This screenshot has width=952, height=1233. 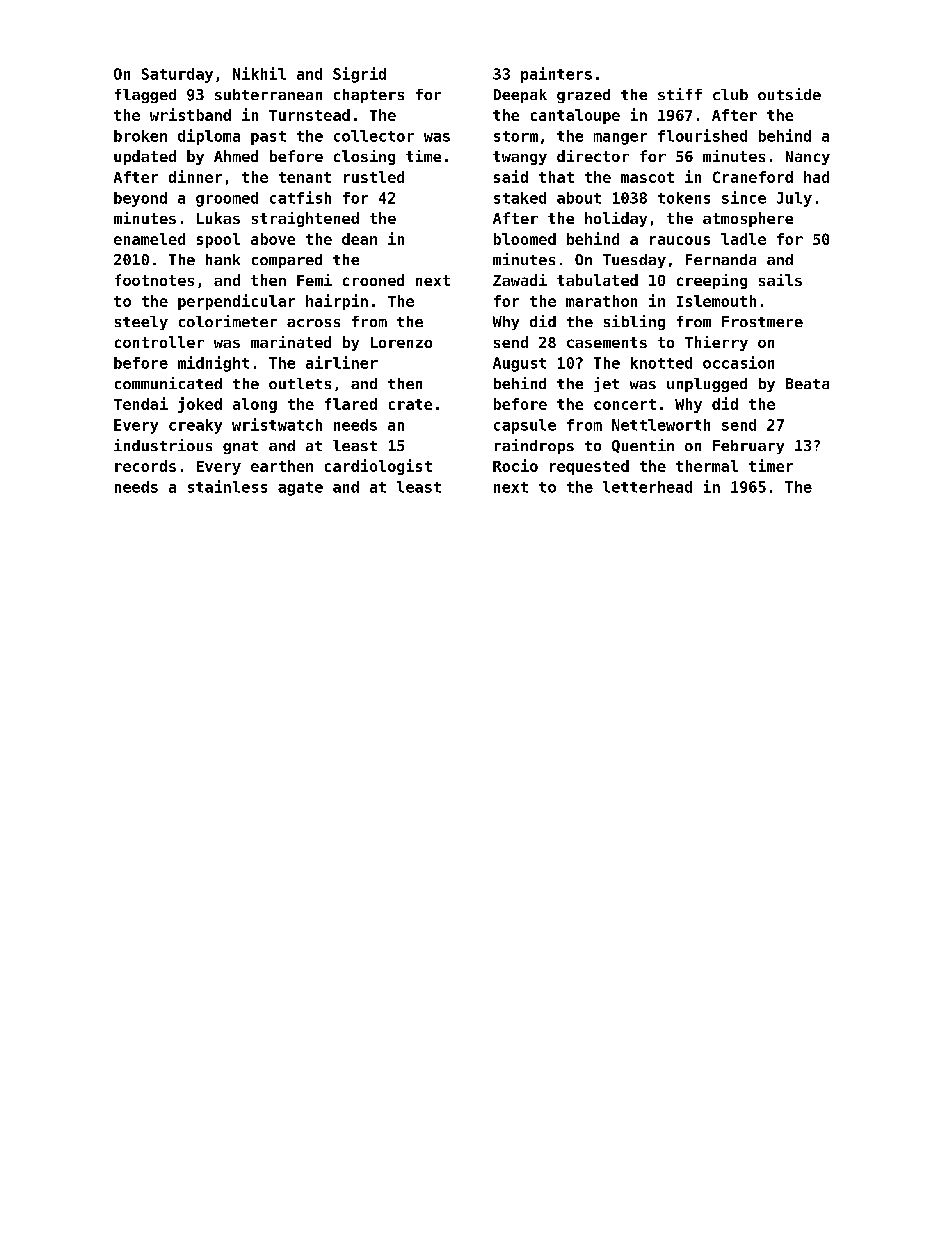 What do you see at coordinates (556, 75) in the screenshot?
I see `painters` at bounding box center [556, 75].
